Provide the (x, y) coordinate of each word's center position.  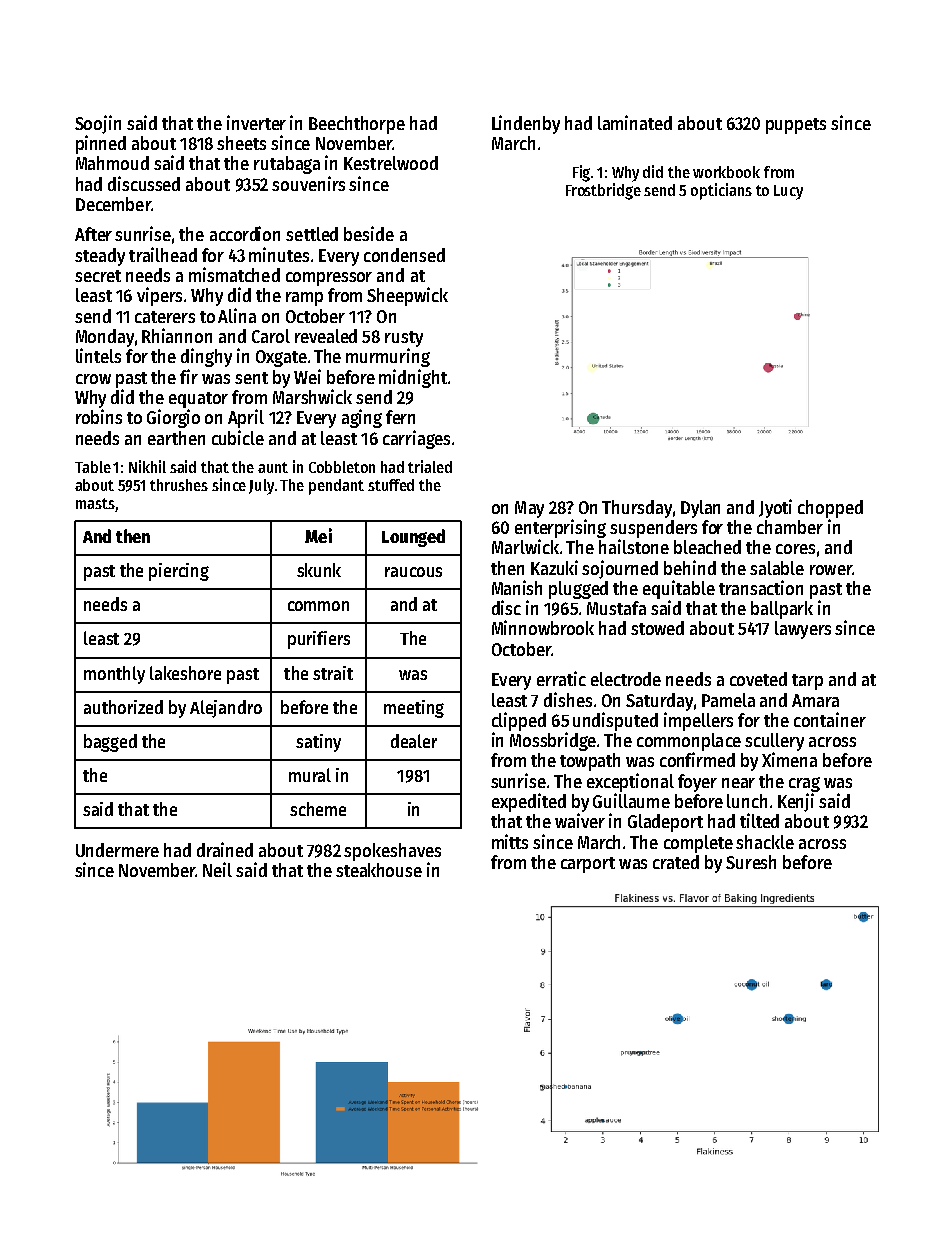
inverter (256, 122)
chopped (830, 509)
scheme (318, 809)
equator (198, 400)
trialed (430, 466)
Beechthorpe (357, 125)
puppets (796, 126)
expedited (529, 802)
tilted (759, 820)
